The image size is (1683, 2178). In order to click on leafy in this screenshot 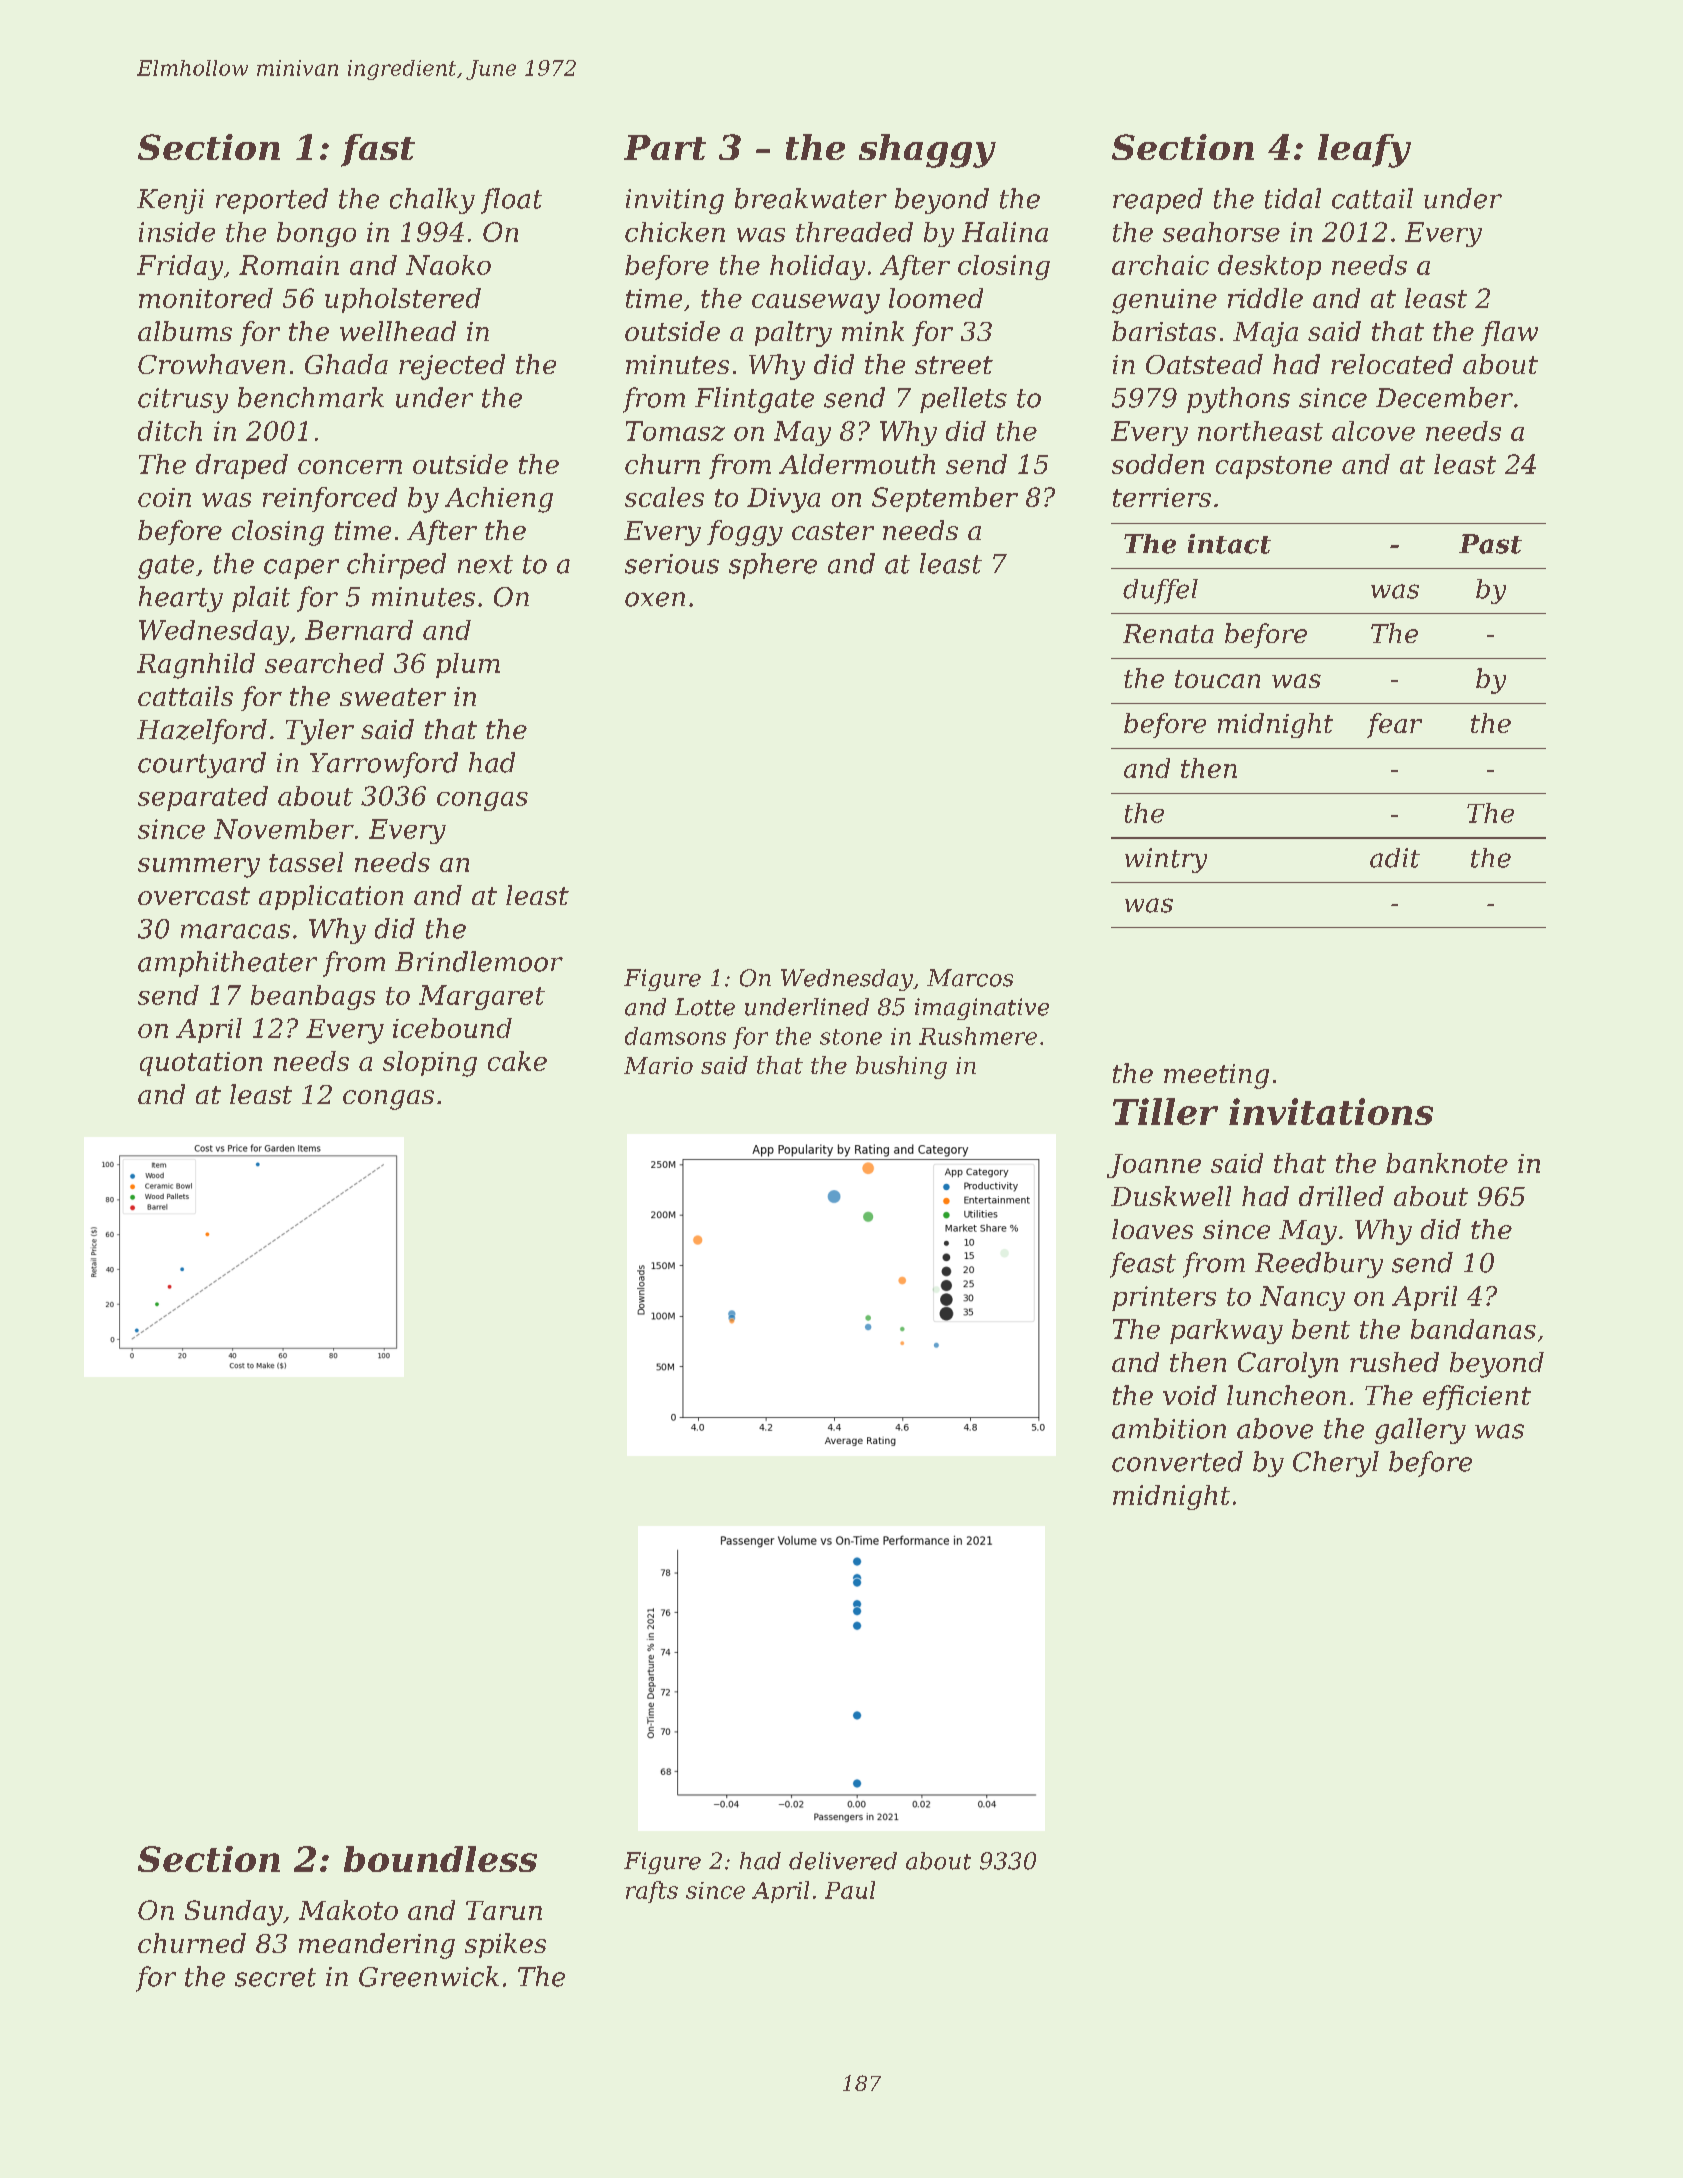, I will do `click(1364, 151)`.
